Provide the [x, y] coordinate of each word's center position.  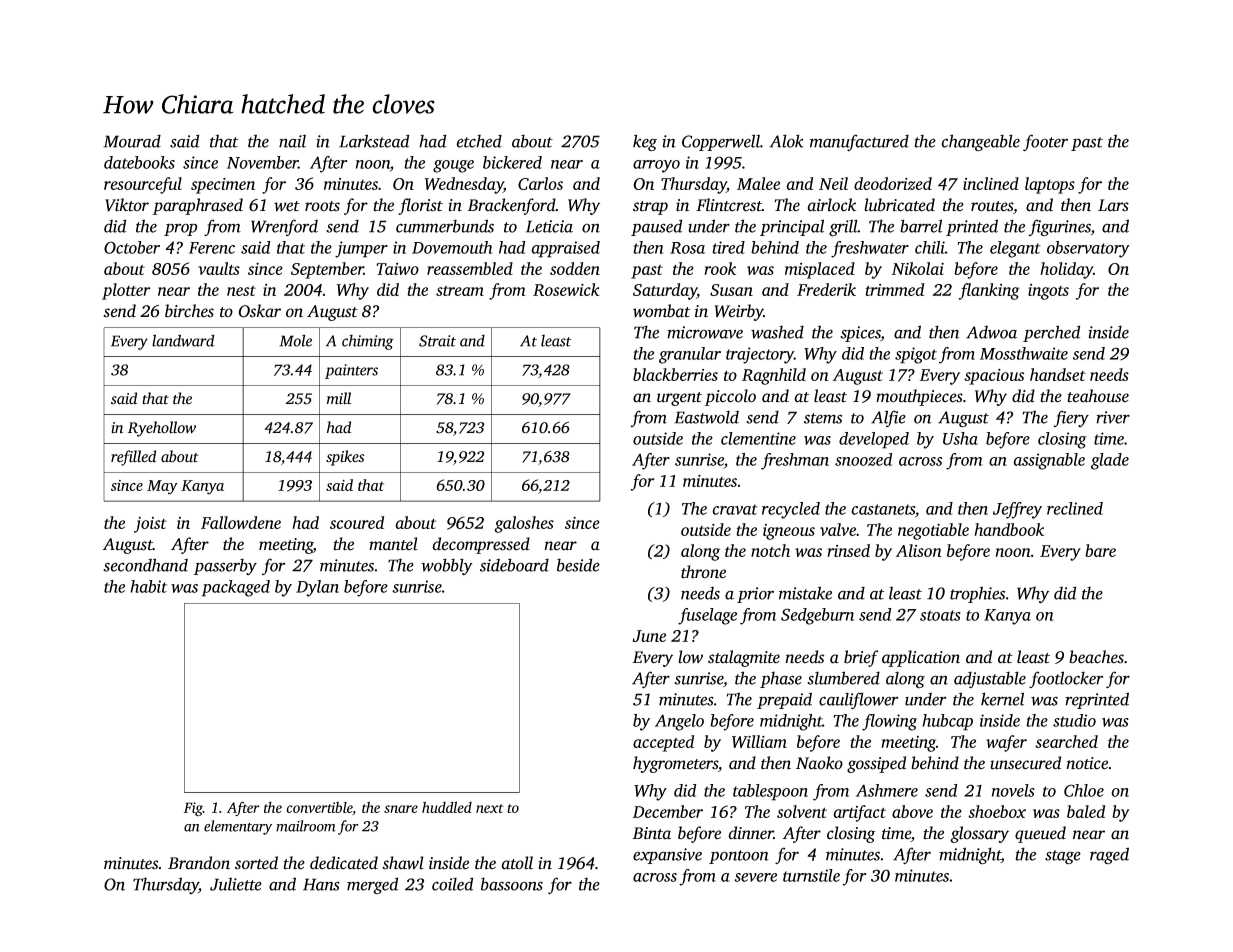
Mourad [132, 141]
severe [755, 877]
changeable [980, 143]
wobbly [447, 566]
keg [645, 143]
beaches [1096, 657]
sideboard [514, 565]
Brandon [199, 863]
